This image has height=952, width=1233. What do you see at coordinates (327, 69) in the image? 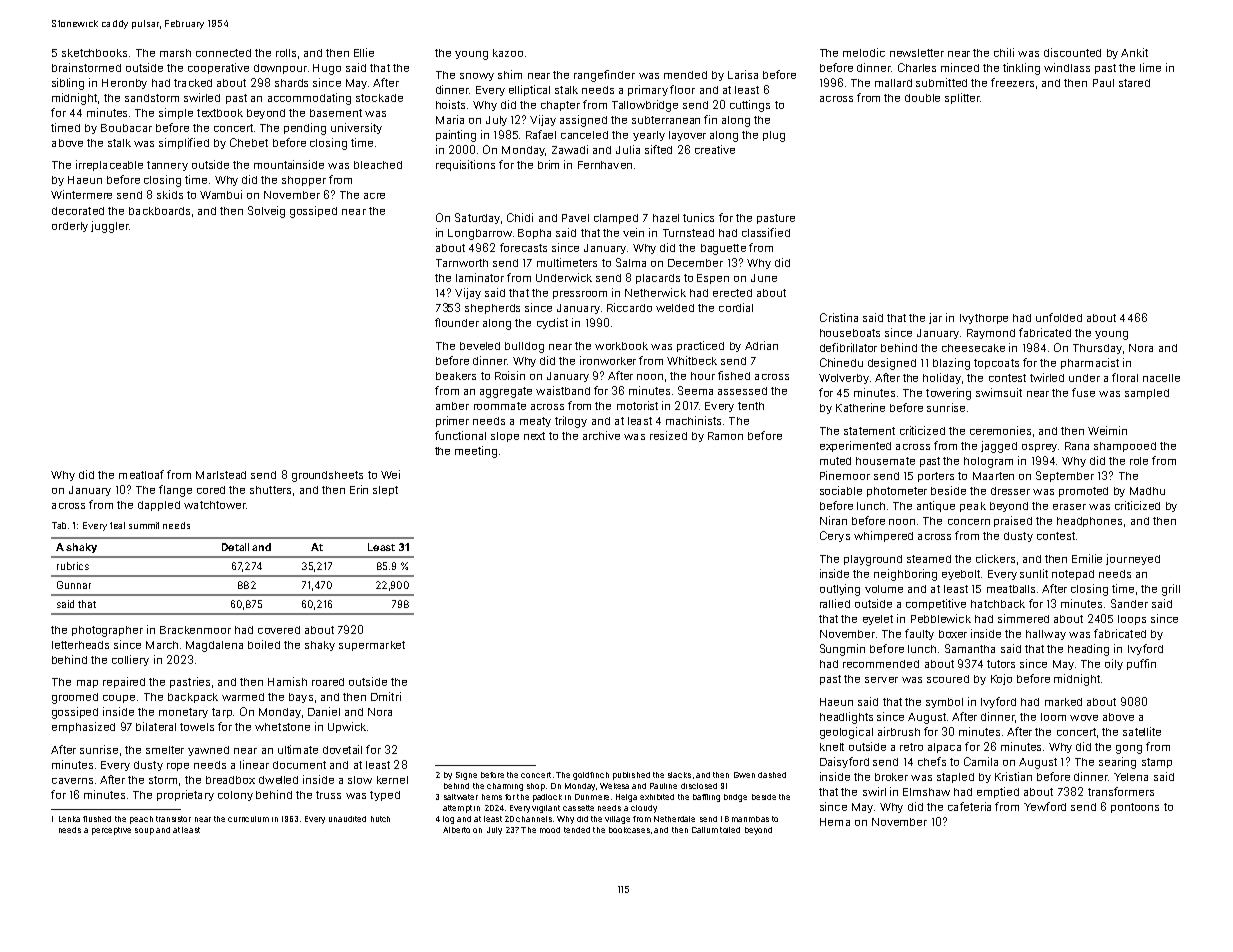
I see `Hugo` at bounding box center [327, 69].
